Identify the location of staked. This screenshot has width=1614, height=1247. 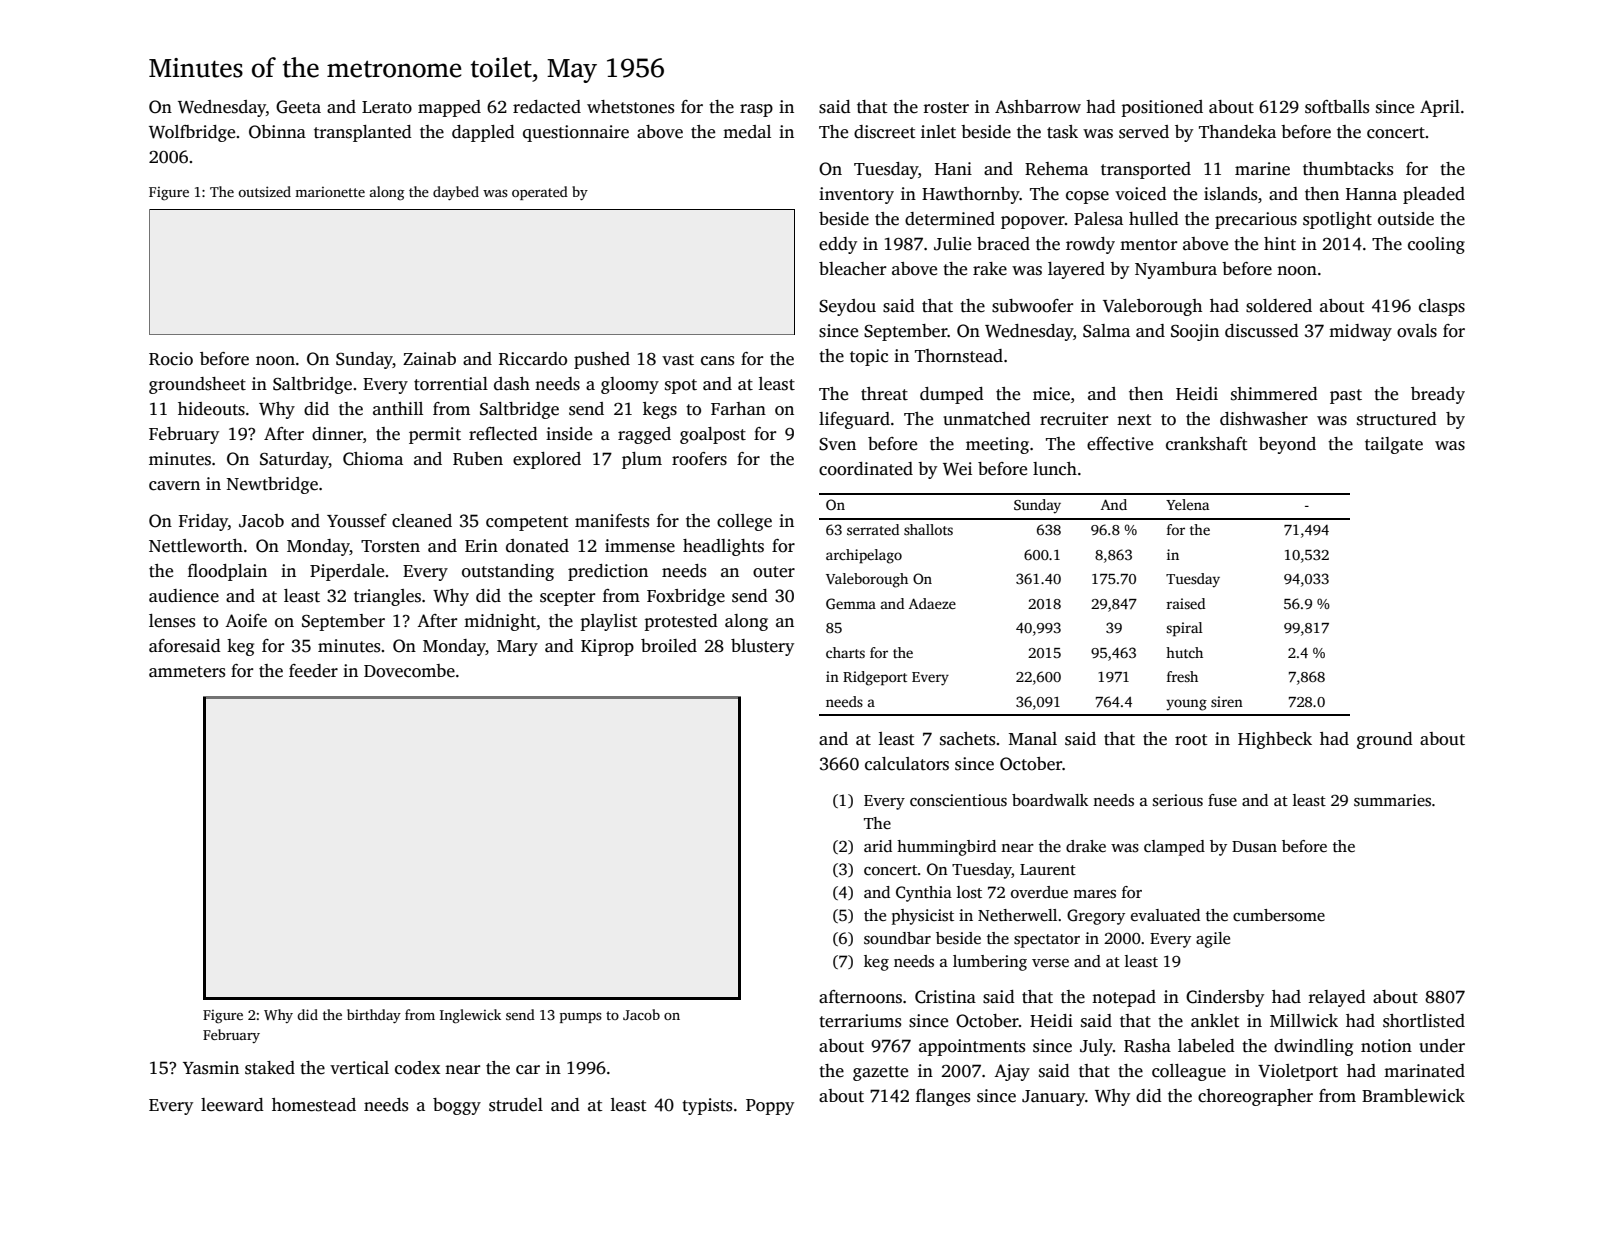
(270, 1068).
